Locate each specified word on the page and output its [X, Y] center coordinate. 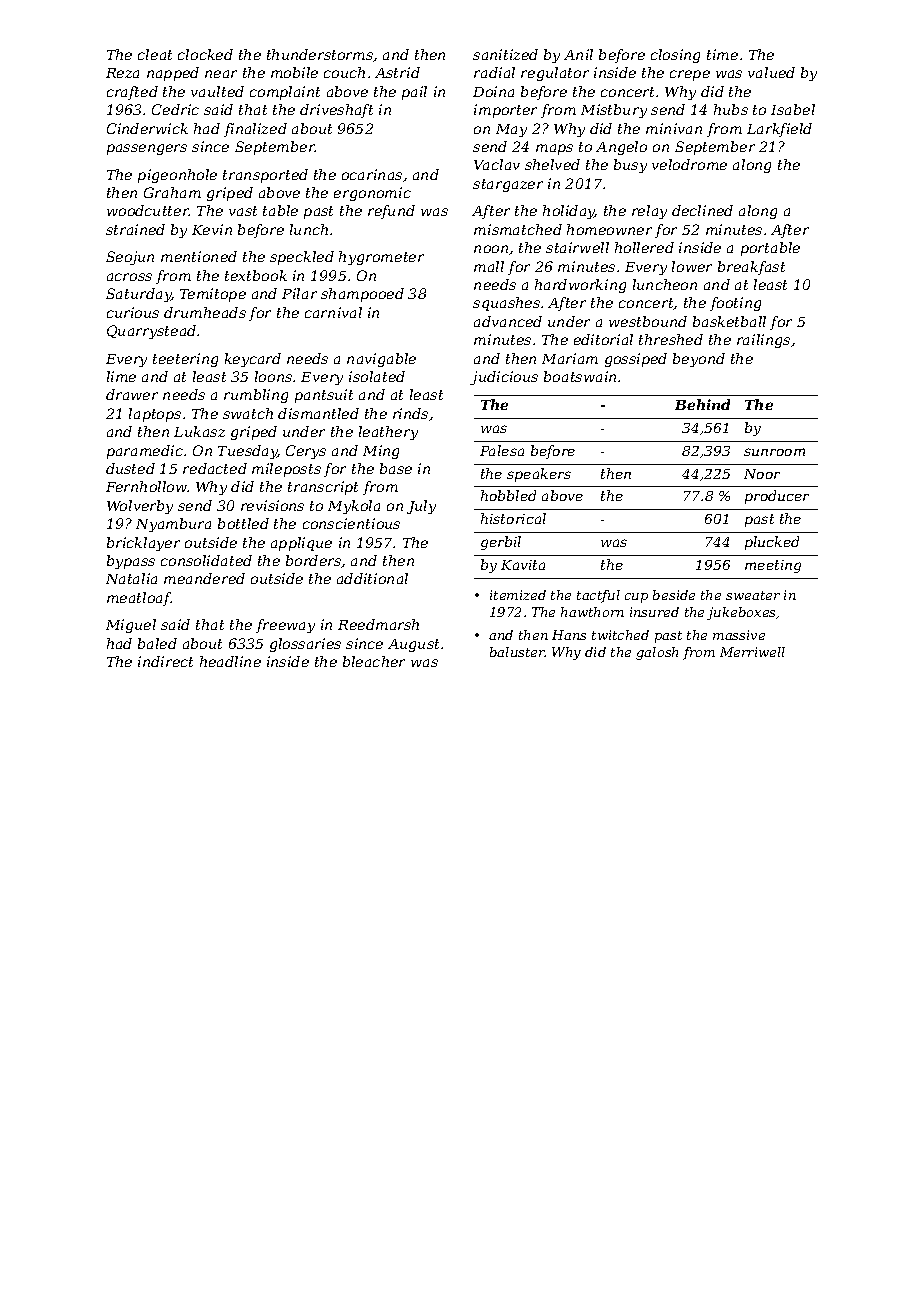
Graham [172, 192]
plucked [772, 543]
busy [630, 166]
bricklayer [143, 544]
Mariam [570, 358]
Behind [702, 404]
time [722, 54]
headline [230, 661]
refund [391, 212]
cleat [155, 54]
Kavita [523, 565]
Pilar [299, 293]
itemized [518, 595]
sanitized [505, 54]
